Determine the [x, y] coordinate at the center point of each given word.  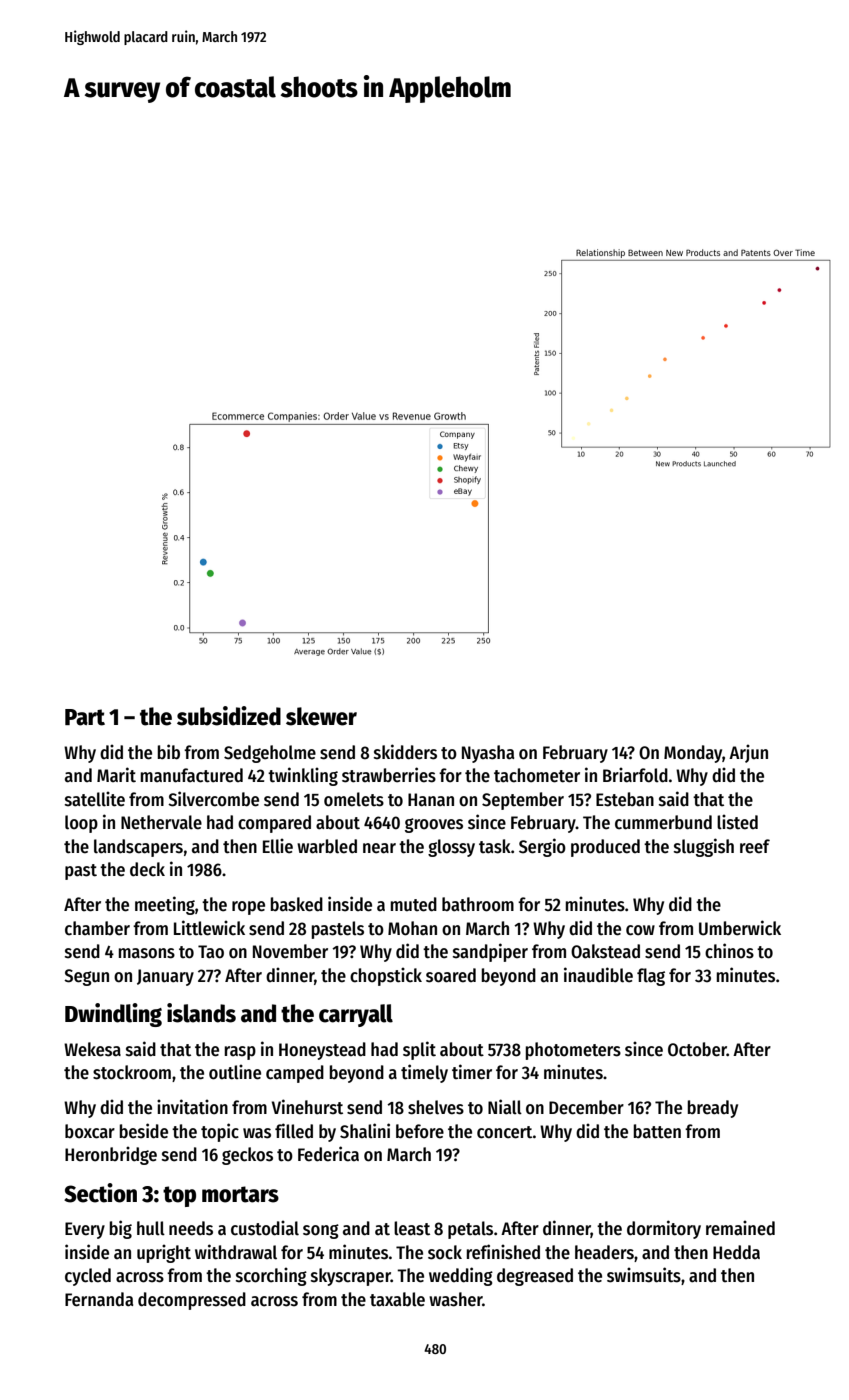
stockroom [132, 1072]
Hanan [431, 800]
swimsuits [644, 1275]
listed [737, 822]
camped [295, 1074]
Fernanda [99, 1299]
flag [651, 977]
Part [85, 717]
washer [456, 1299]
